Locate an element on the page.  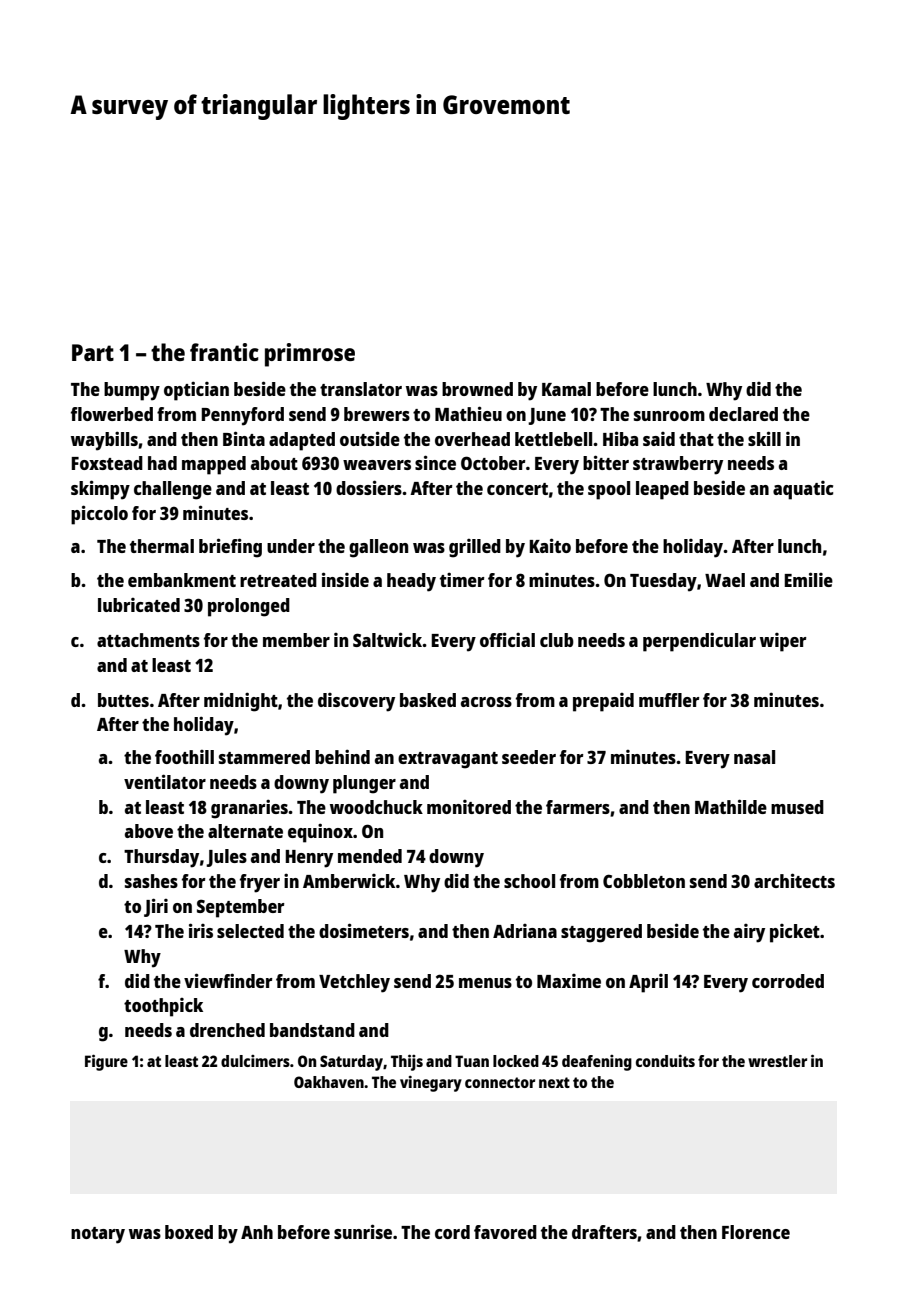
piccolo is located at coordinates (99, 515).
